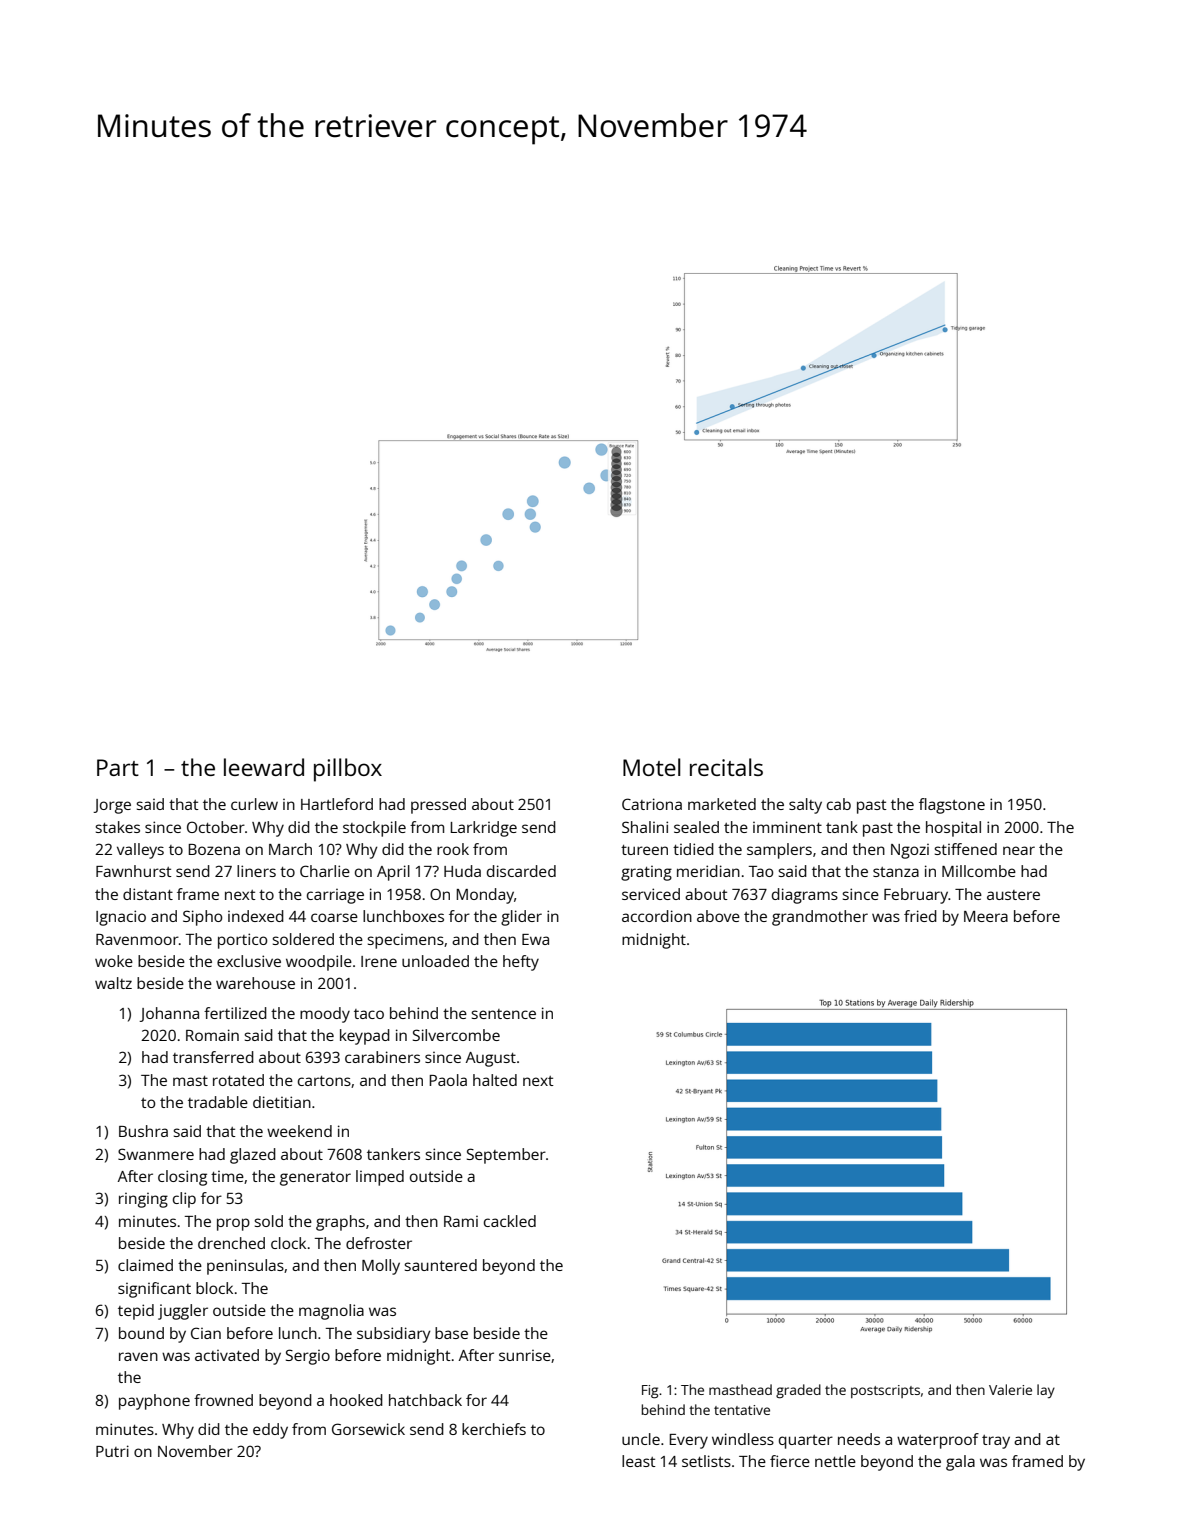 Image resolution: width=1189 pixels, height=1539 pixels. What do you see at coordinates (495, 1080) in the screenshot?
I see `halted` at bounding box center [495, 1080].
